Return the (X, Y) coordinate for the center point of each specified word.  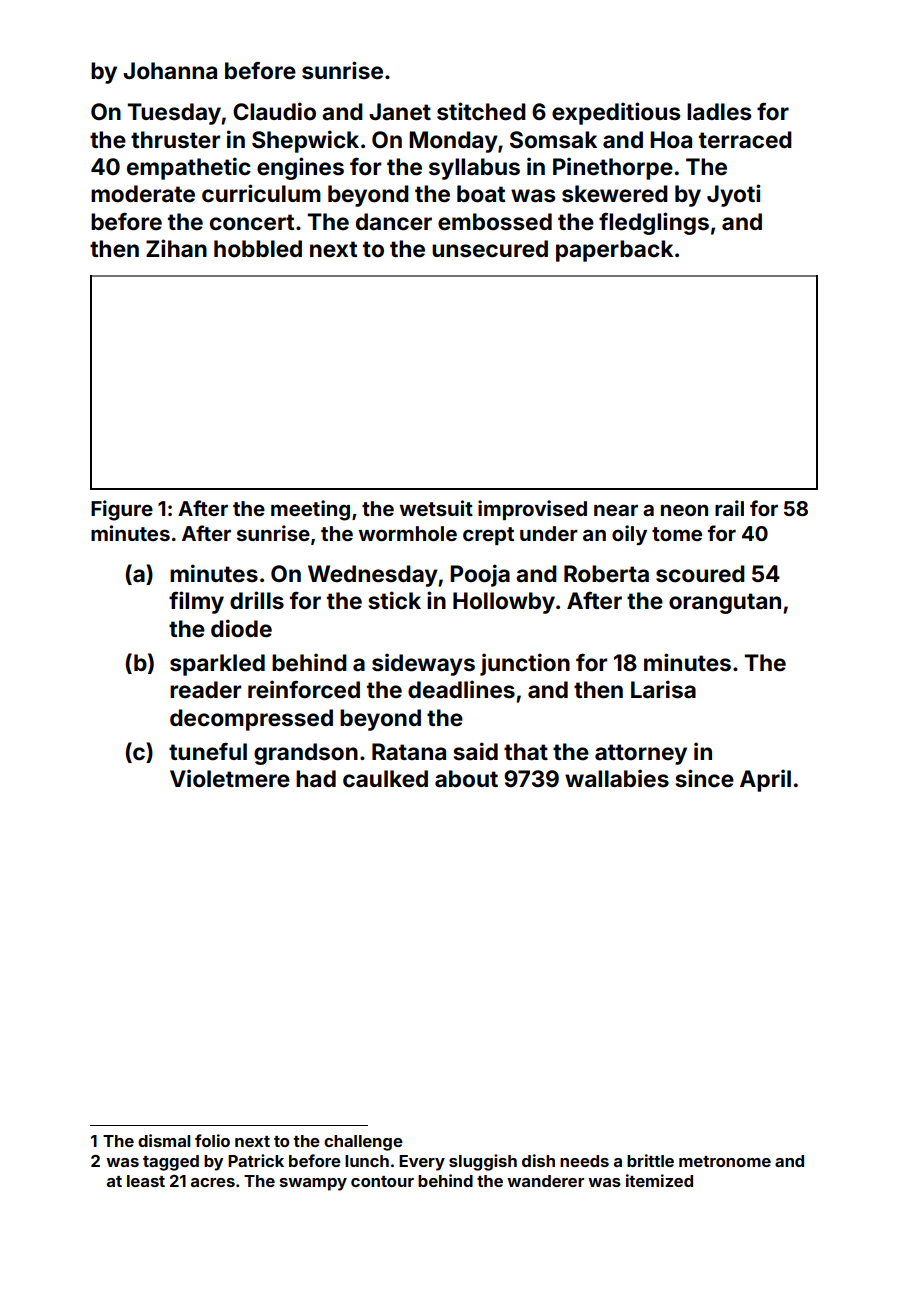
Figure (122, 510)
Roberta (606, 574)
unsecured (490, 249)
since (704, 778)
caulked (385, 779)
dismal (164, 1140)
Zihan (176, 248)
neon (684, 510)
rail (729, 508)
